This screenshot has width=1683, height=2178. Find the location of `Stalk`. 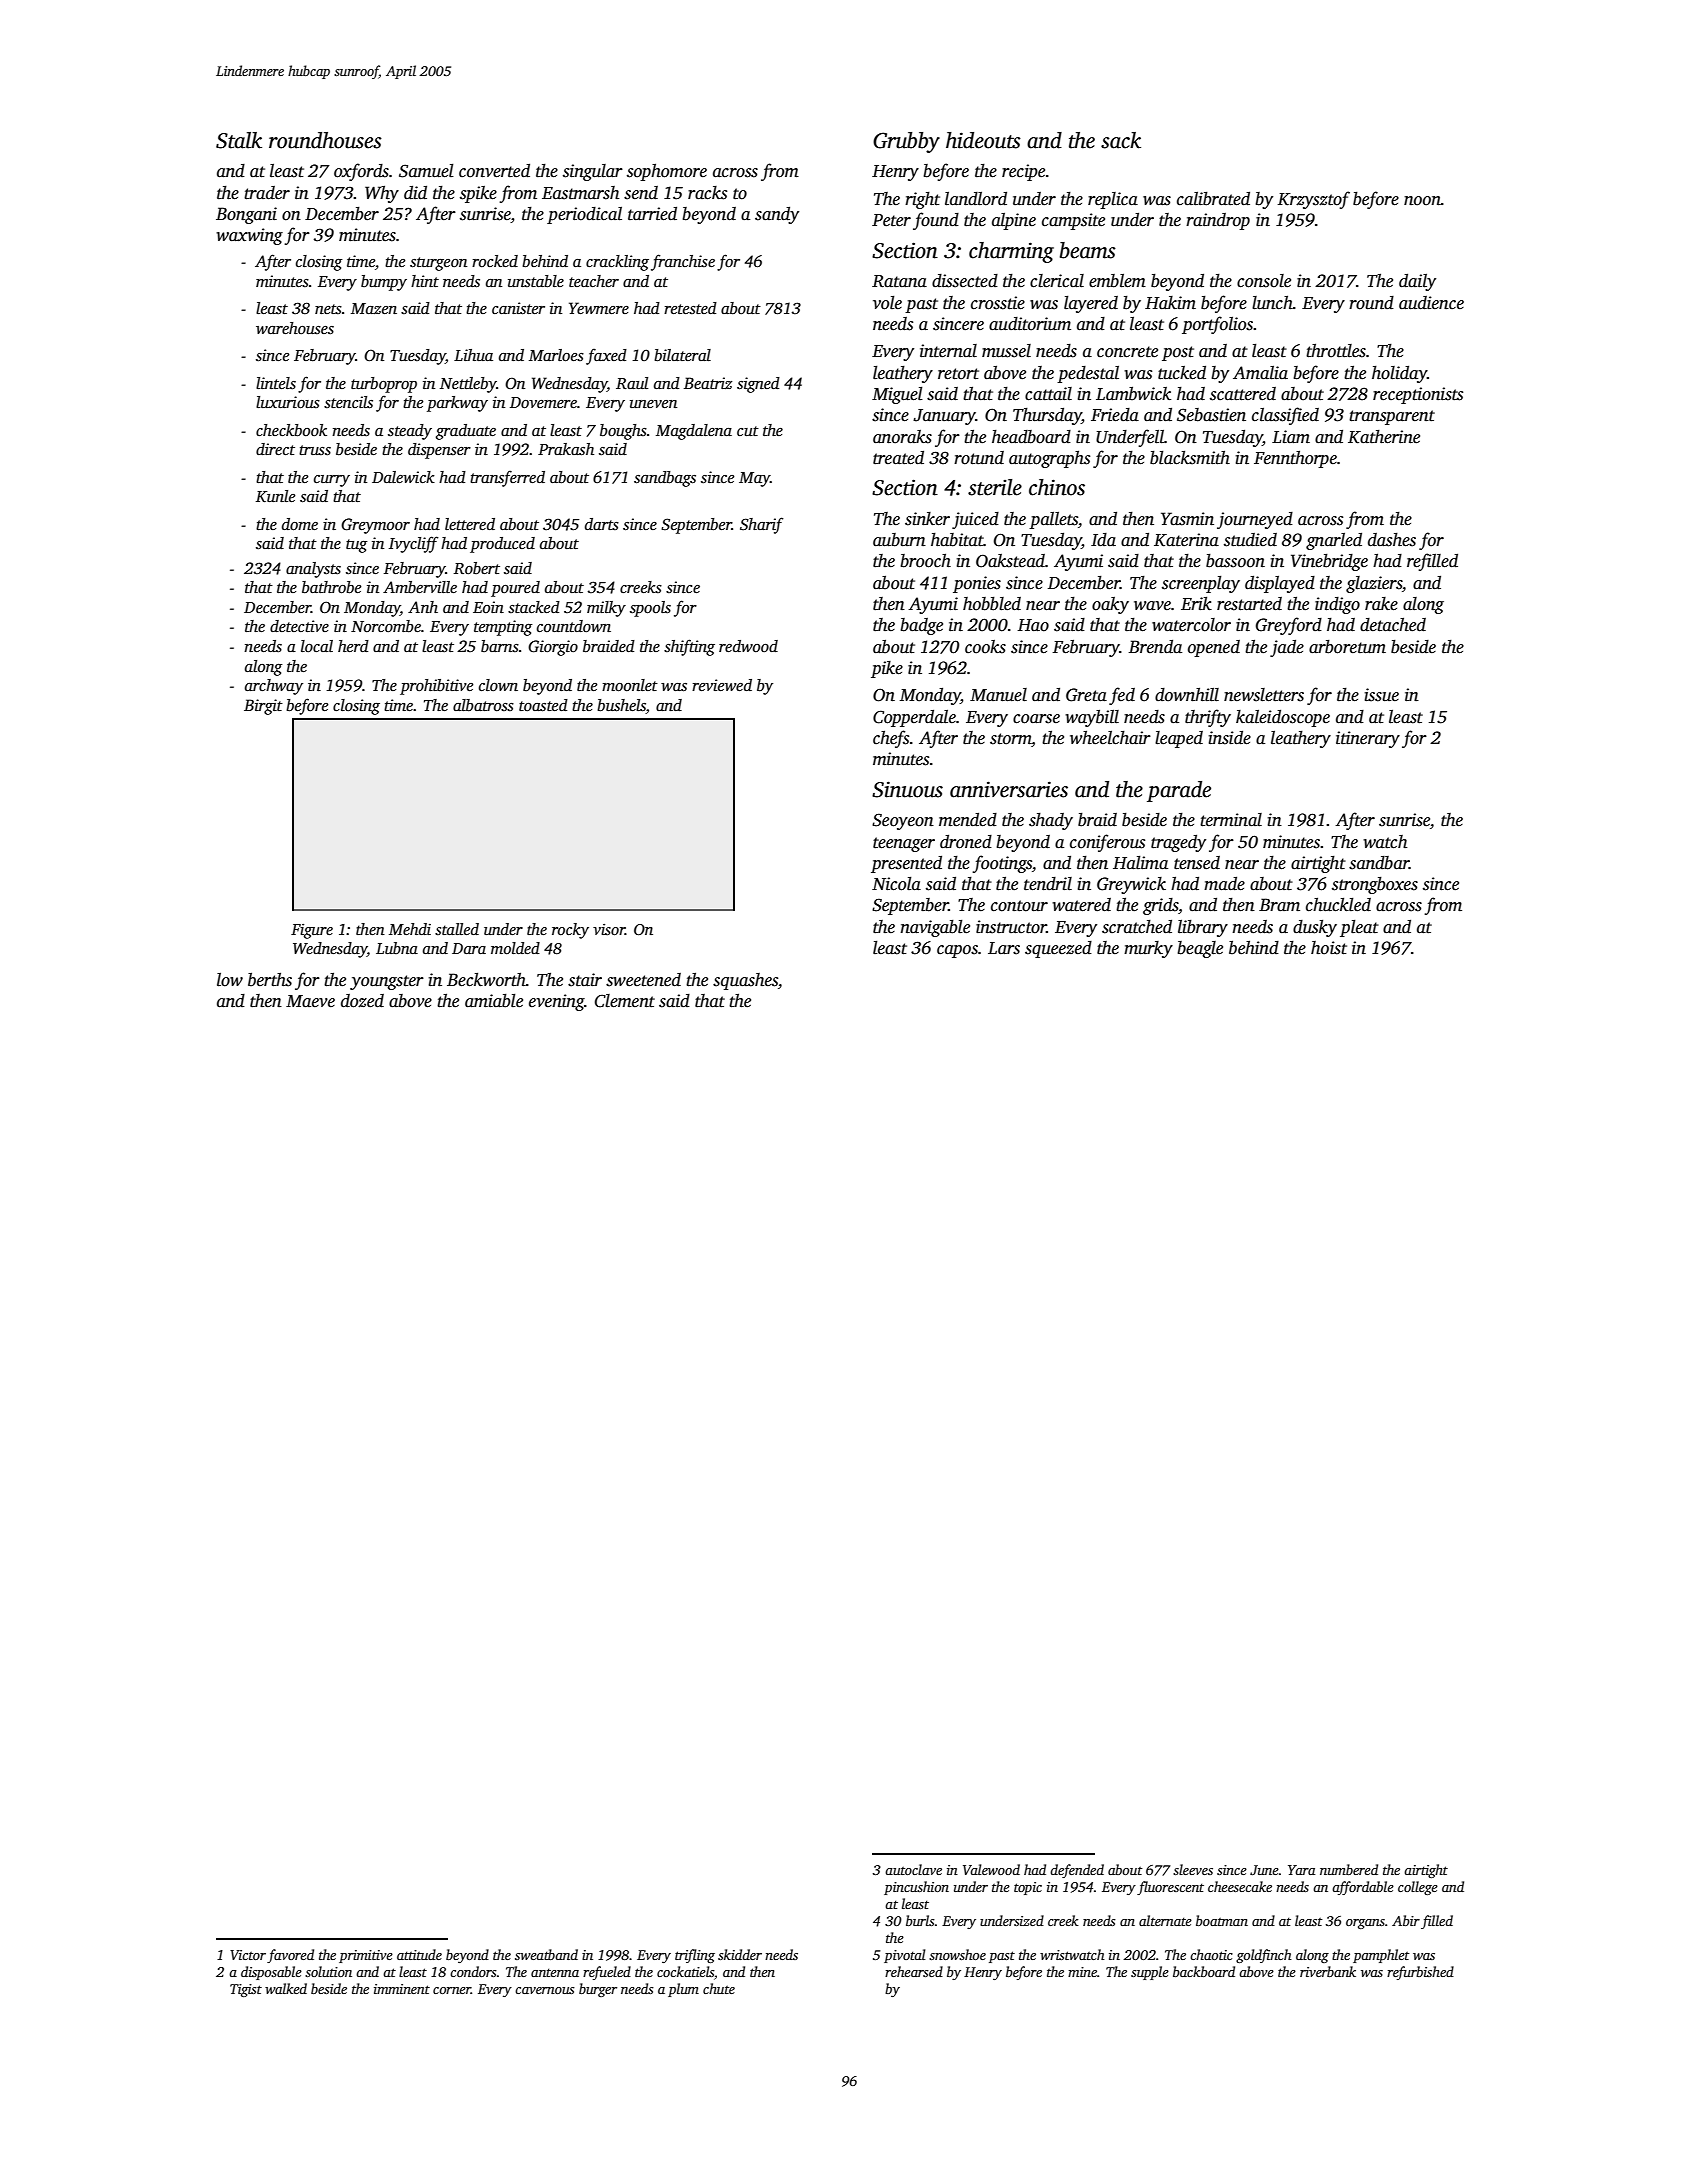

Stalk is located at coordinates (239, 140).
